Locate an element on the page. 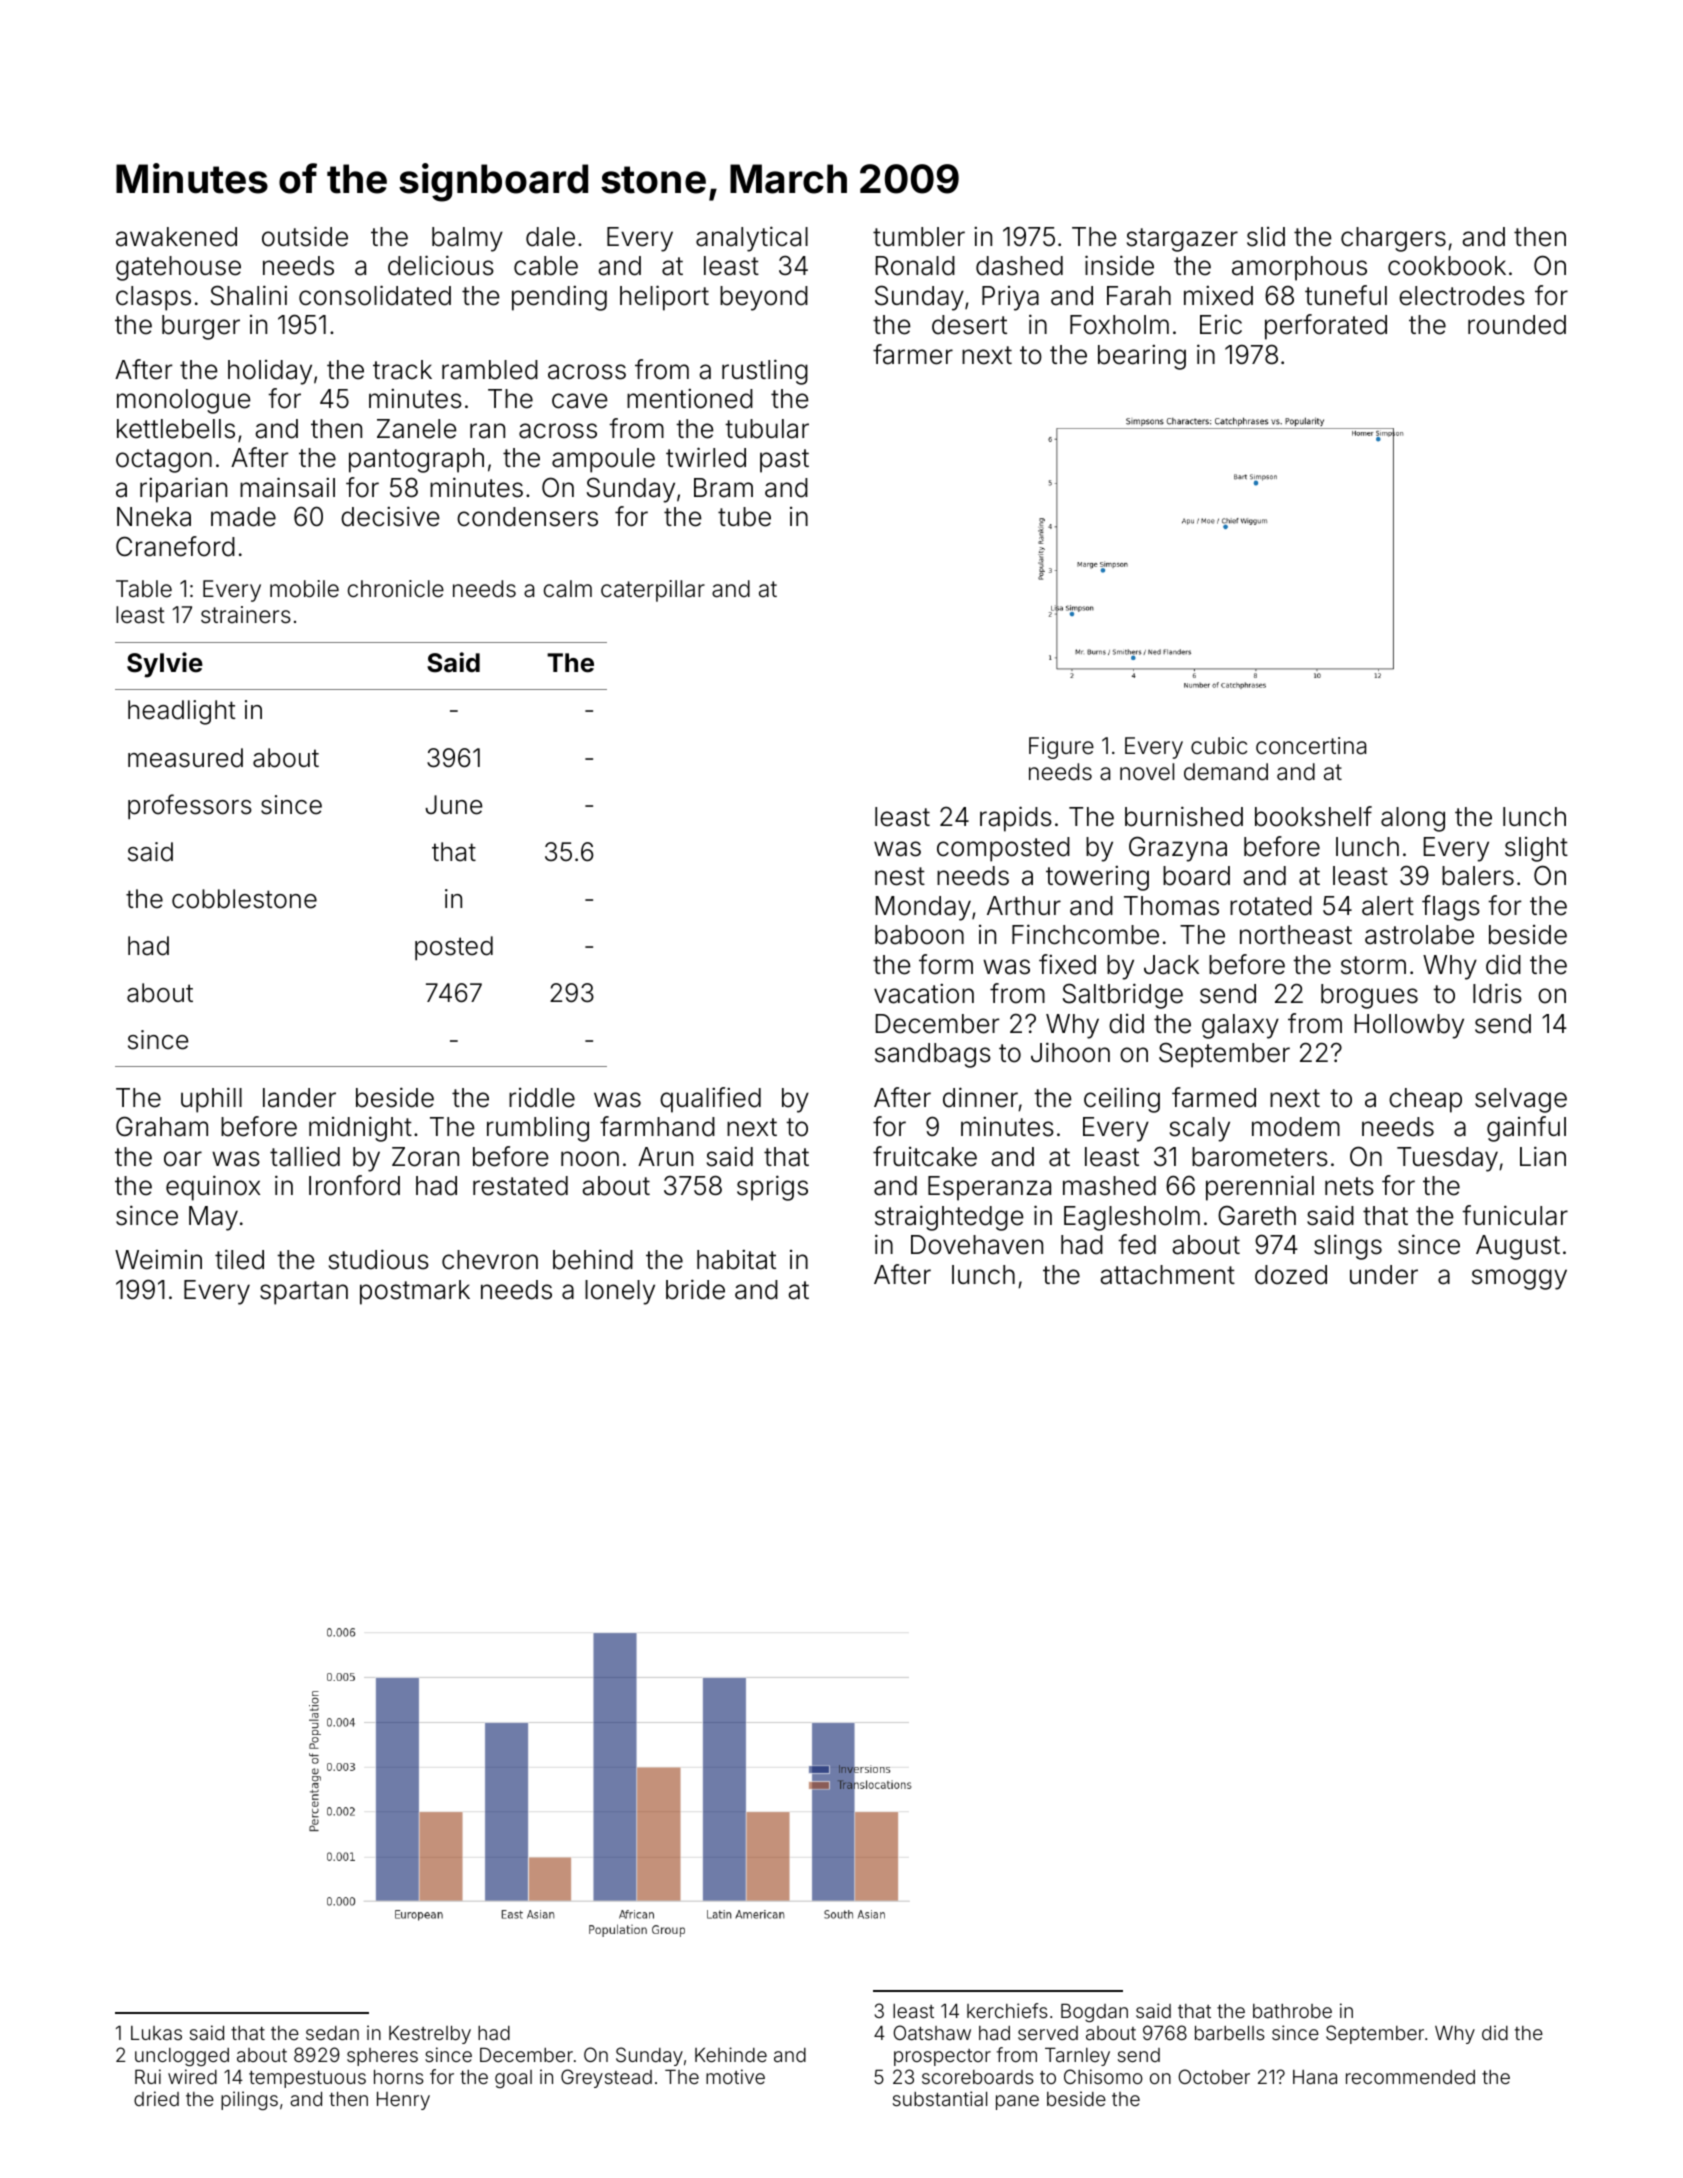 The height and width of the page is (2178, 1683). vacation is located at coordinates (924, 993).
